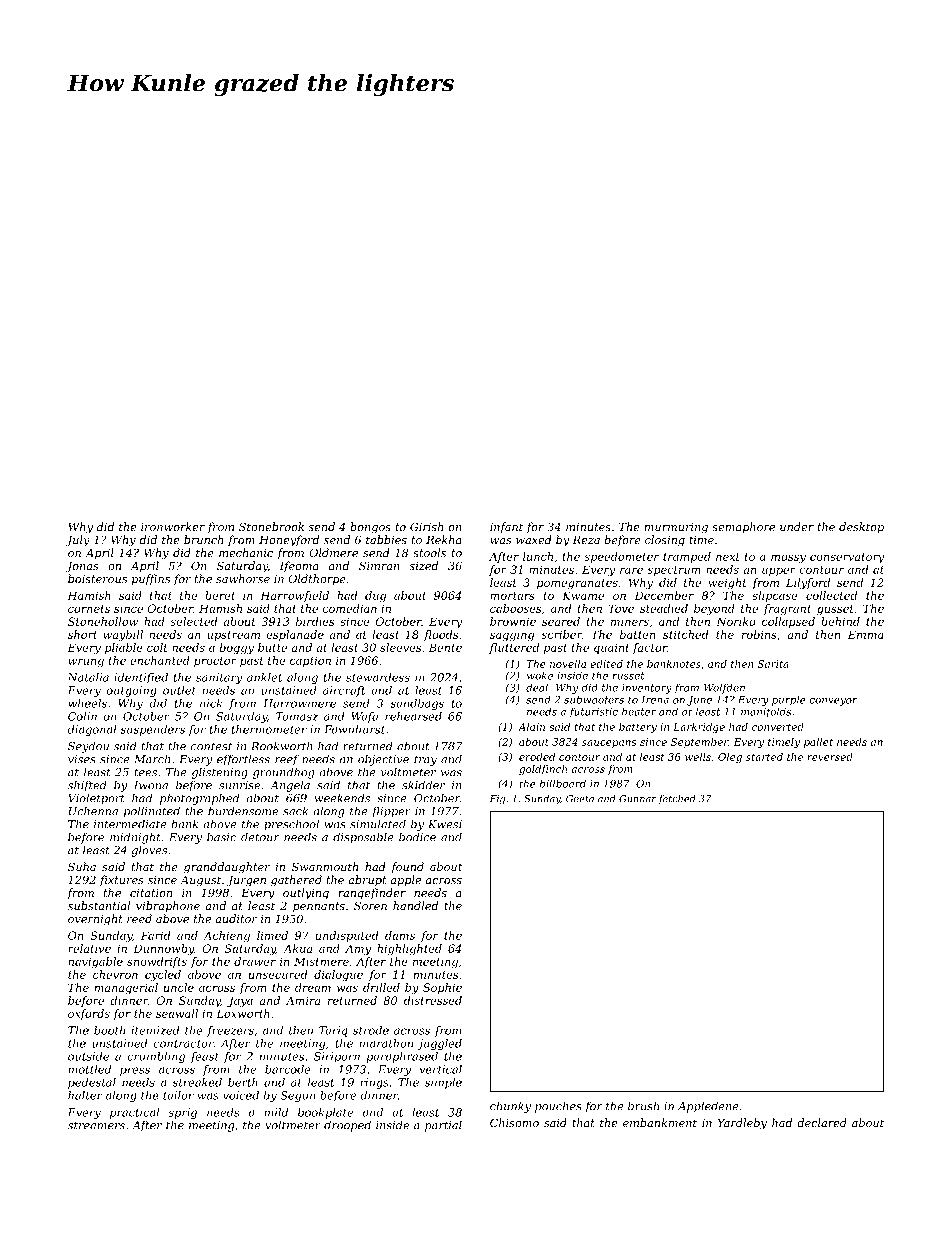 This page has width=952, height=1233. Describe the element at coordinates (822, 1122) in the page. I see `declared` at that location.
